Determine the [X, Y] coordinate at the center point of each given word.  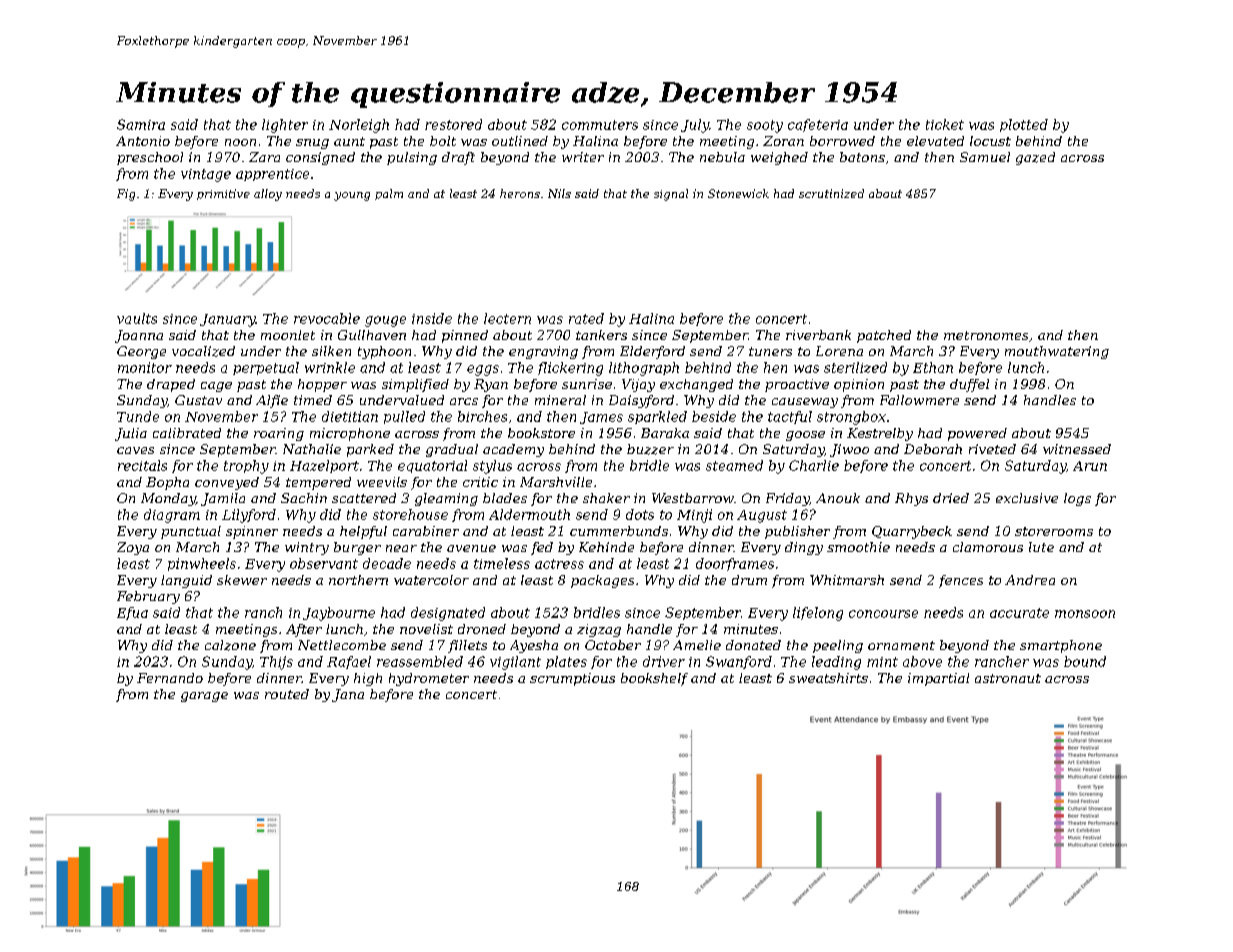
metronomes [986, 335]
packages [602, 581]
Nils [559, 193]
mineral [560, 400]
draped [171, 385]
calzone [230, 645]
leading [836, 663]
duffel [969, 385]
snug [312, 144]
